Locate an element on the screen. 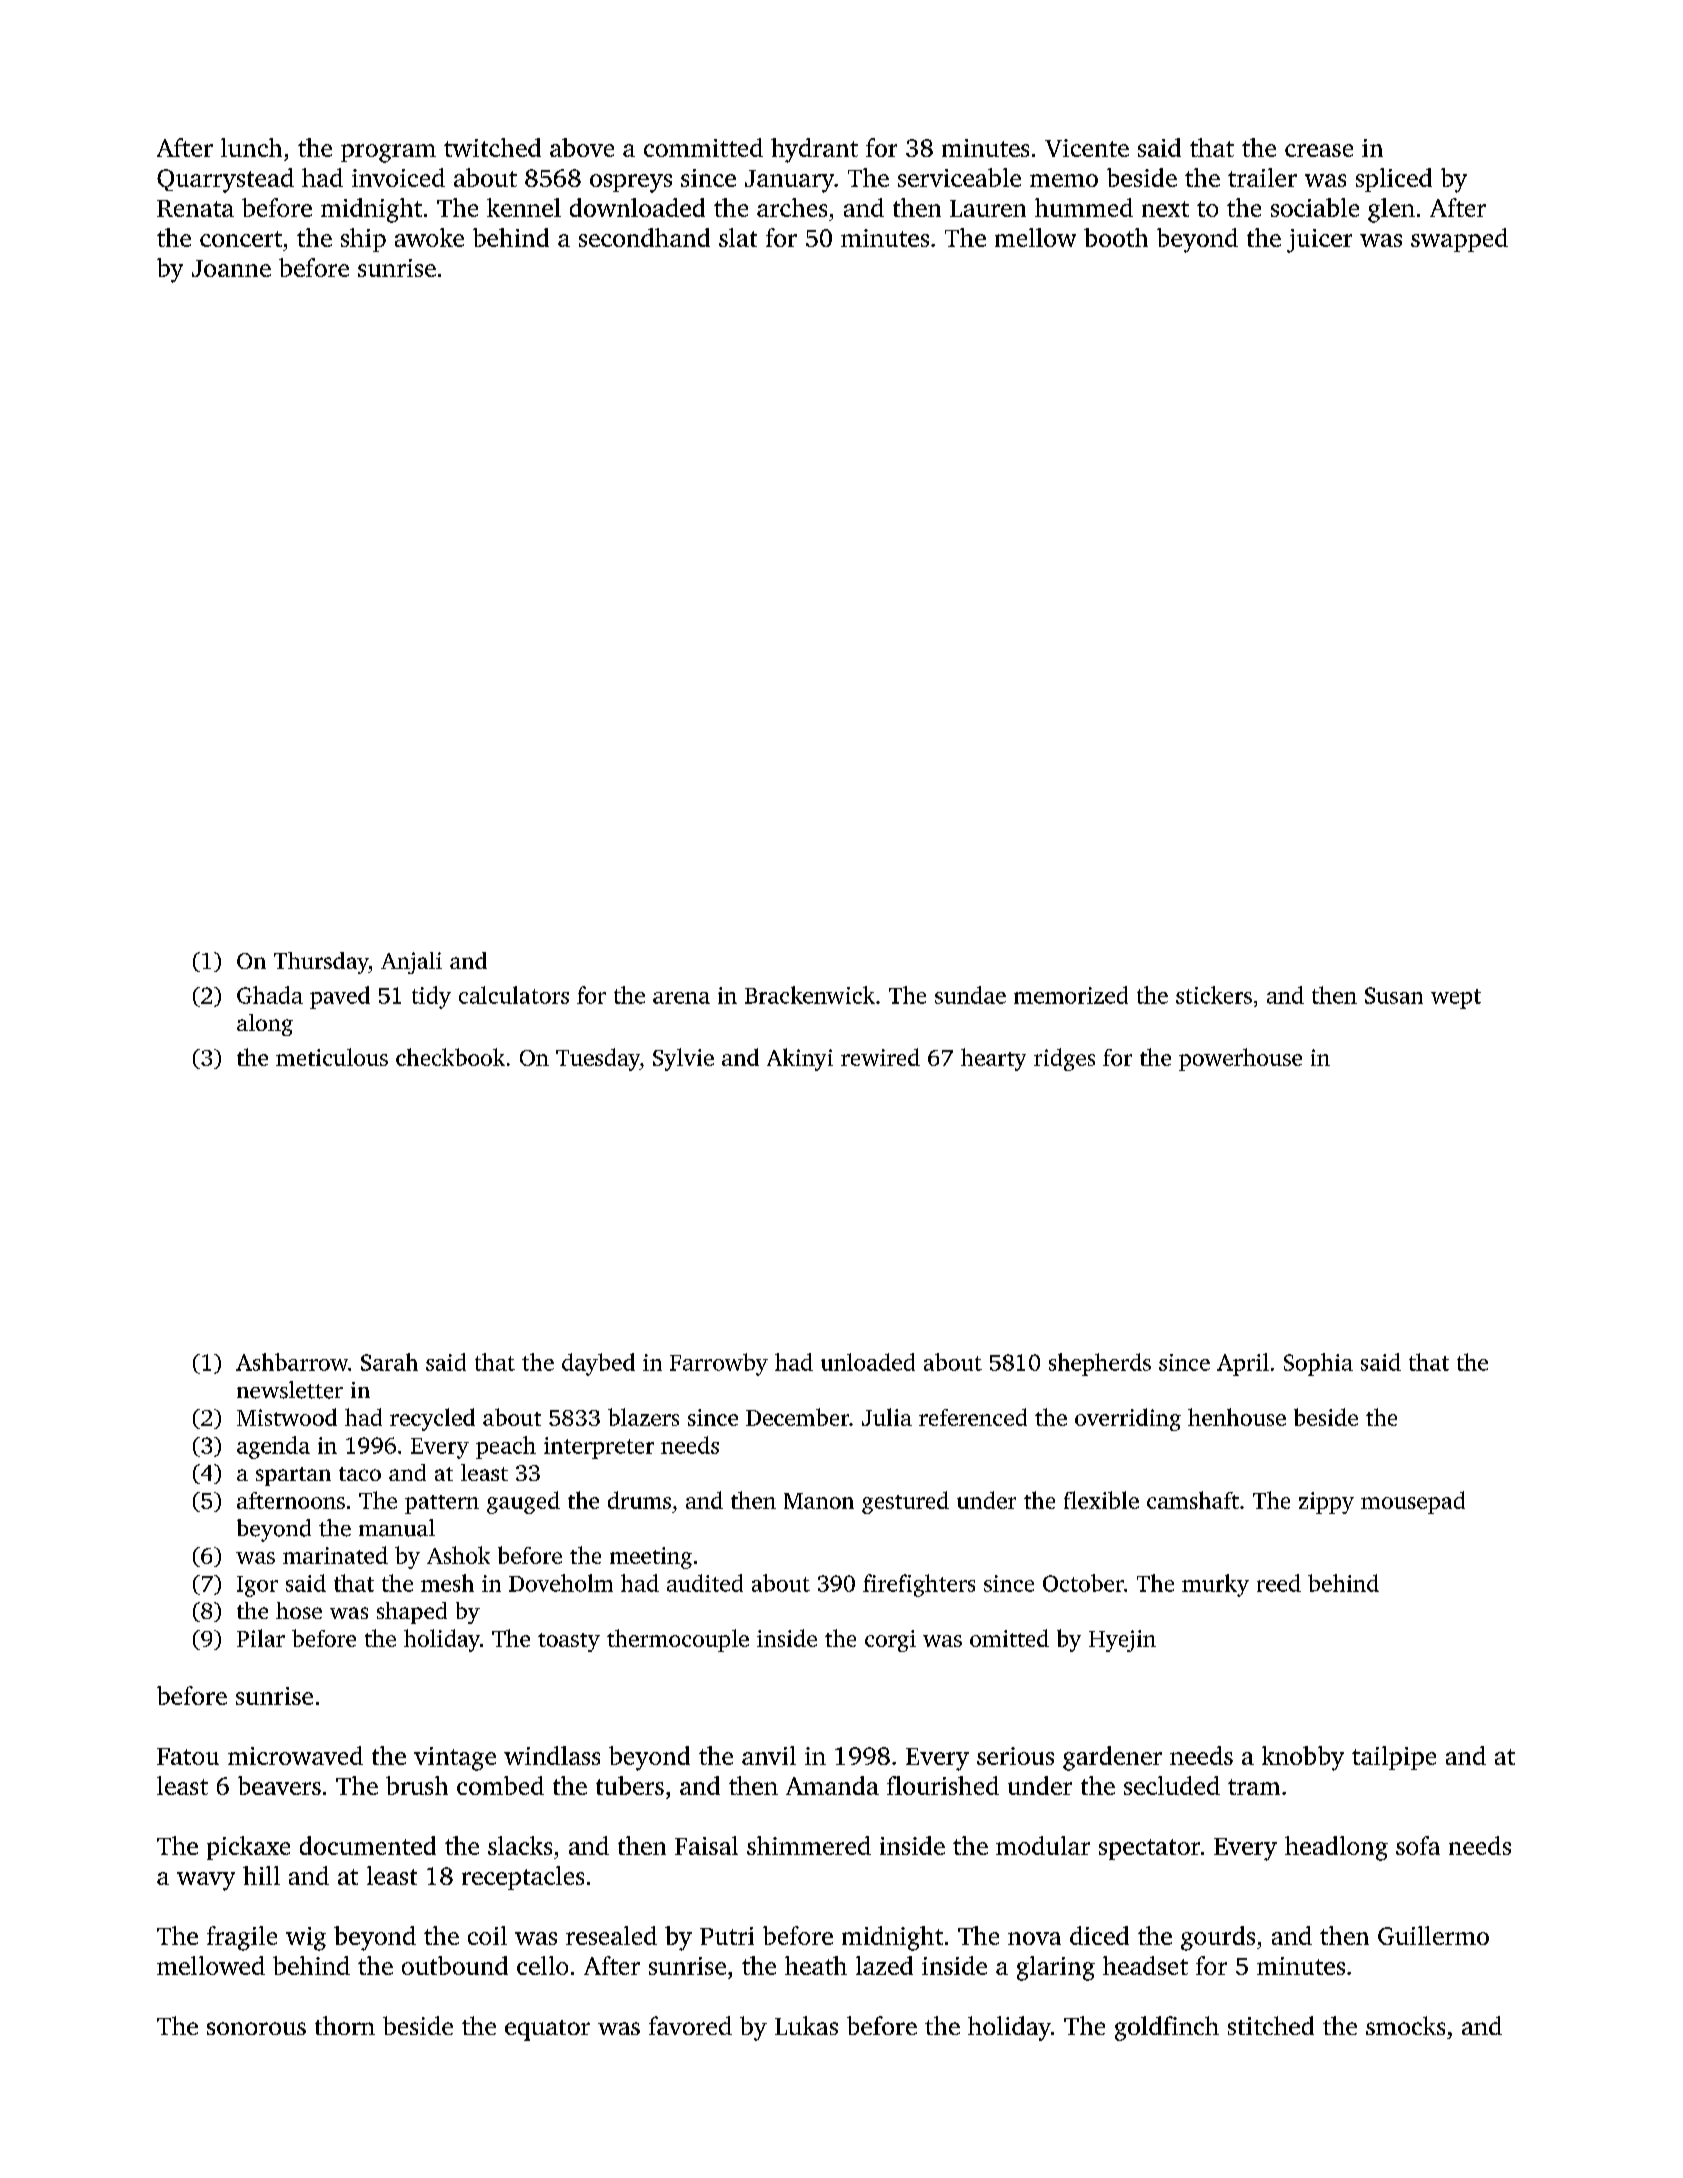  Faisal is located at coordinates (706, 1845).
